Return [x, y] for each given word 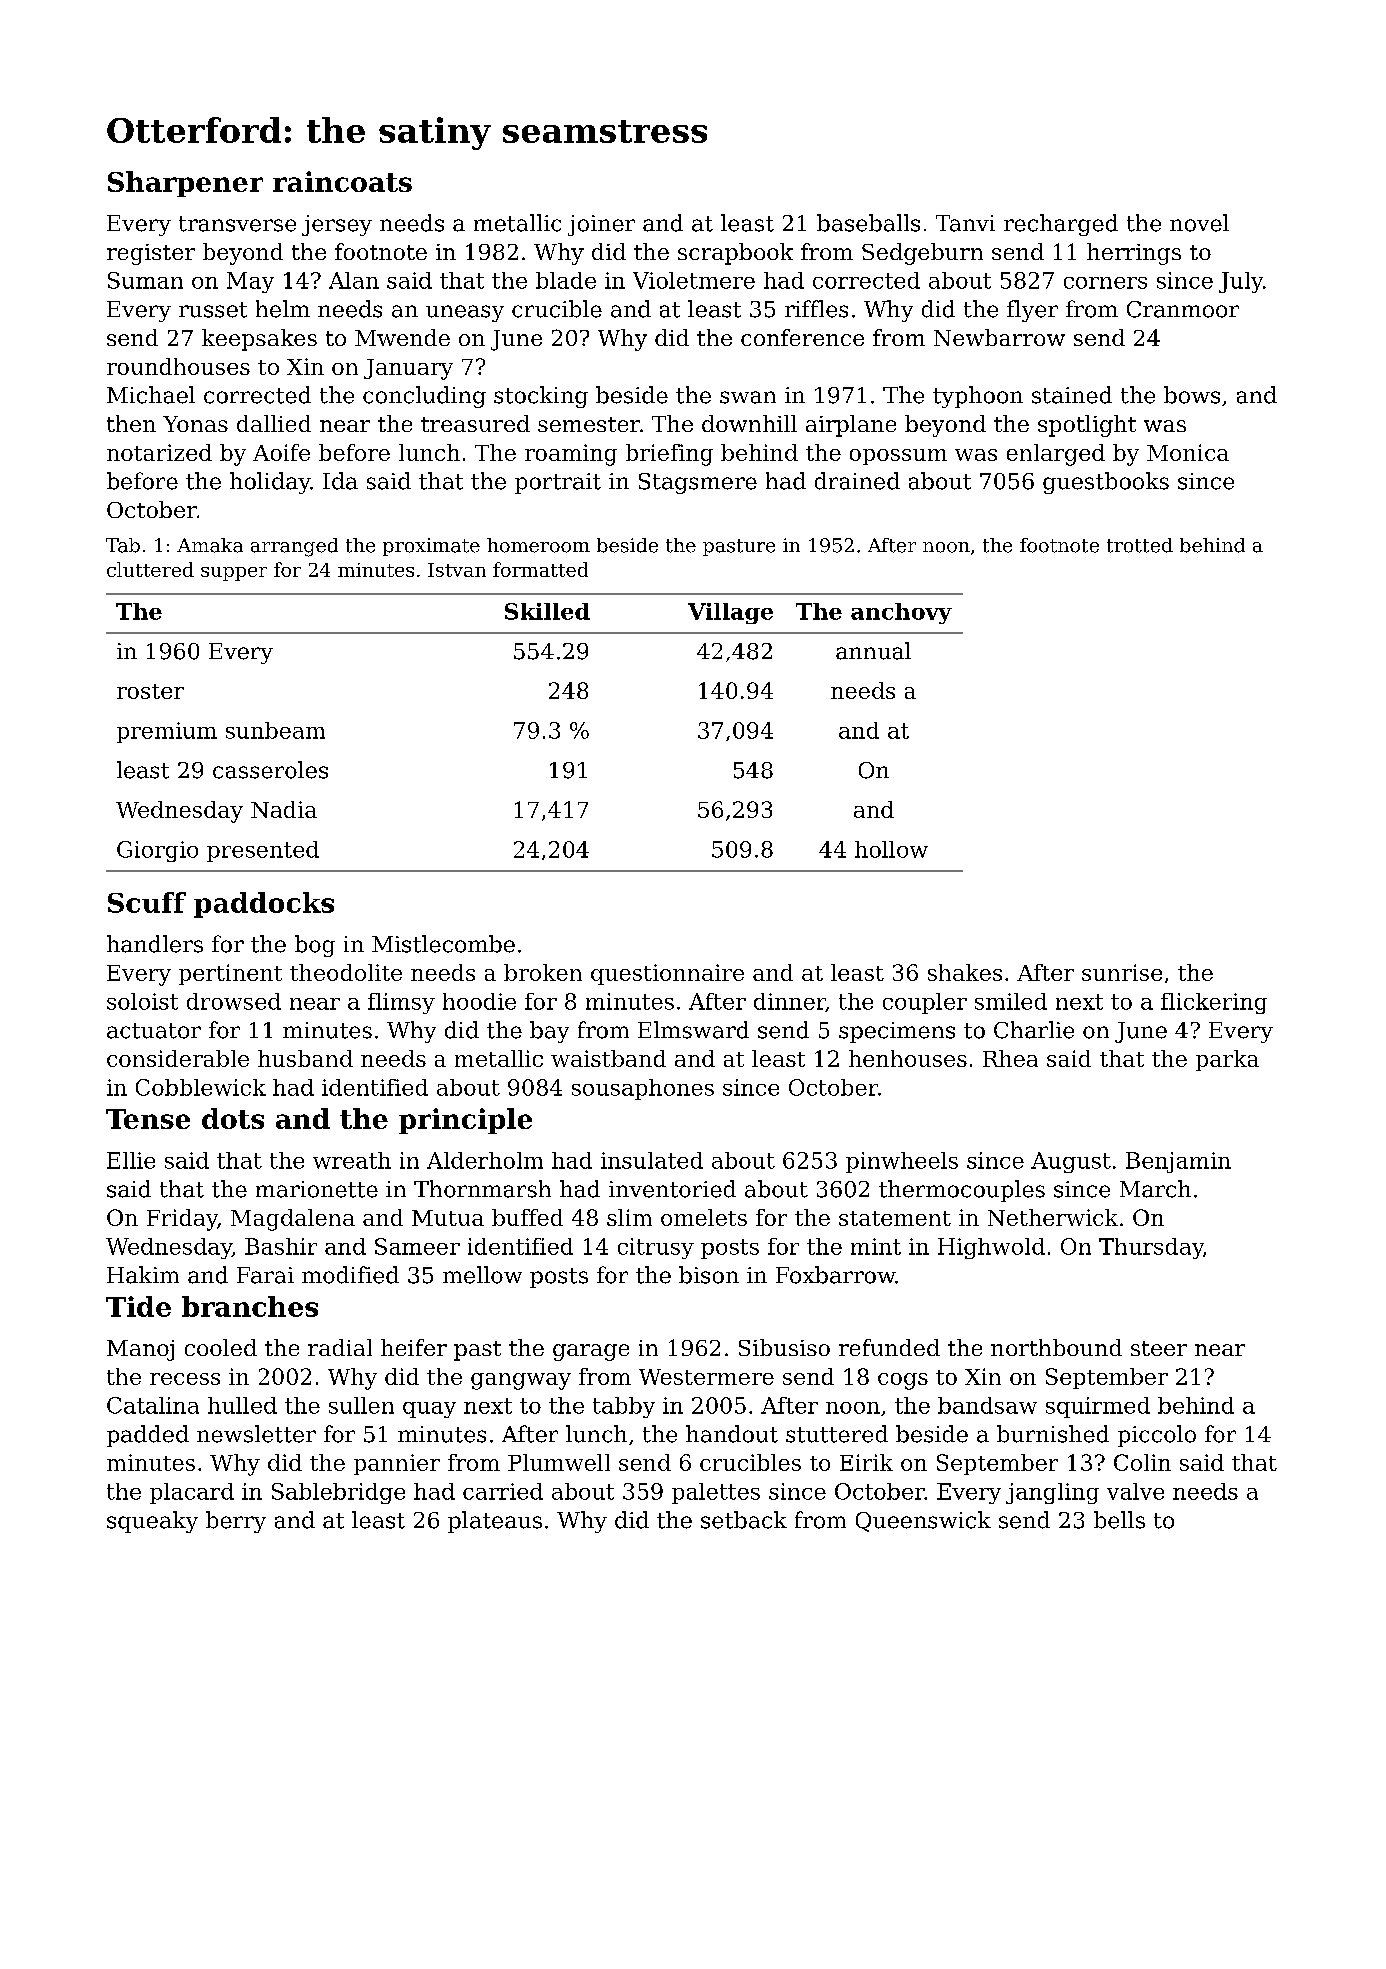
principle [465, 1121]
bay [549, 1032]
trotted [1140, 545]
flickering [1214, 1003]
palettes [716, 1493]
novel [1199, 223]
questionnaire [667, 974]
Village [730, 613]
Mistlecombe [443, 944]
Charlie [1034, 1030]
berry [236, 1522]
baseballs [868, 223]
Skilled [547, 611]
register [151, 254]
